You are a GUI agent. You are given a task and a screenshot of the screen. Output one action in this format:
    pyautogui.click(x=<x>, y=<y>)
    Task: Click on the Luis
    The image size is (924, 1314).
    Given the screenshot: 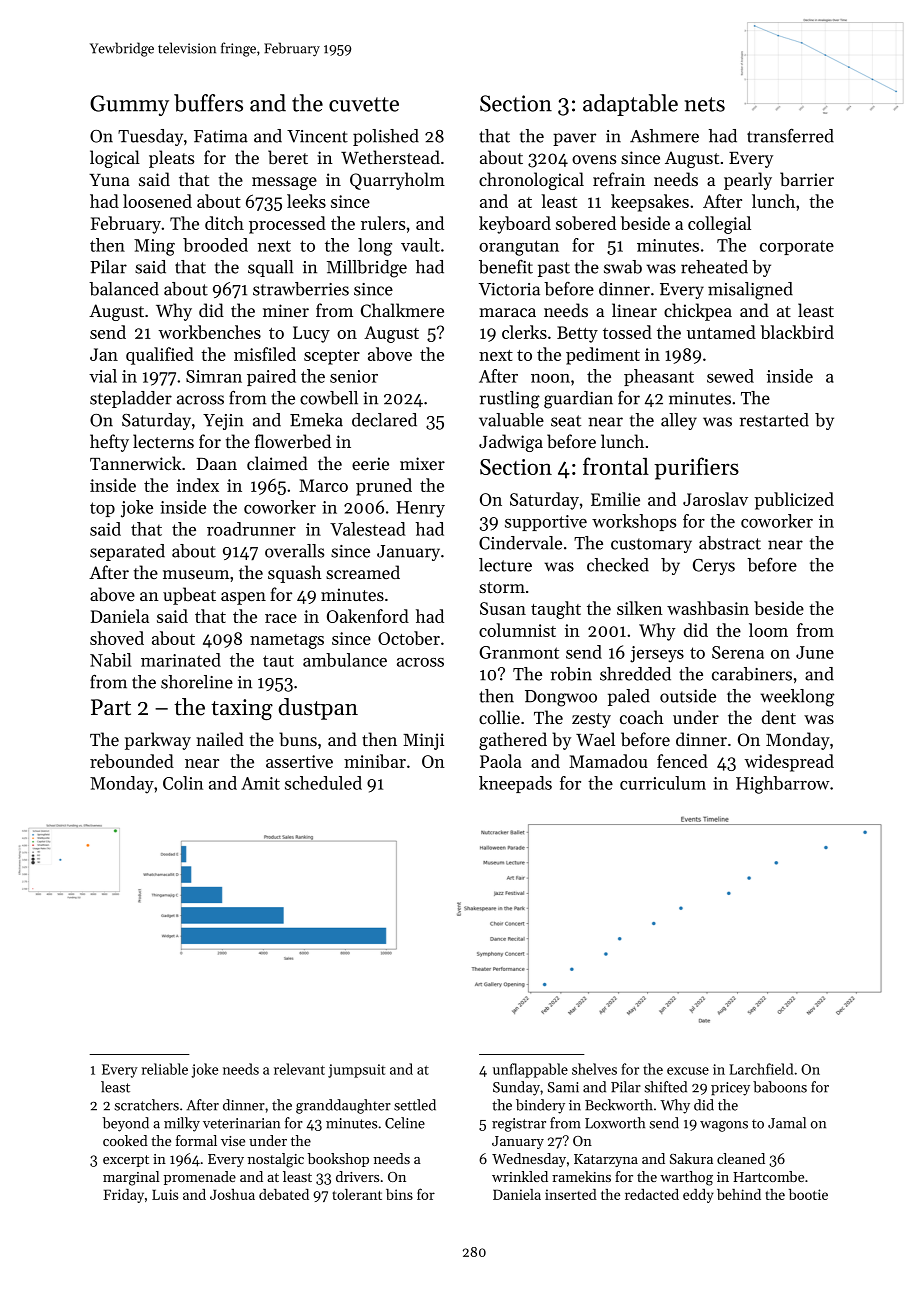 What is the action you would take?
    pyautogui.click(x=165, y=1194)
